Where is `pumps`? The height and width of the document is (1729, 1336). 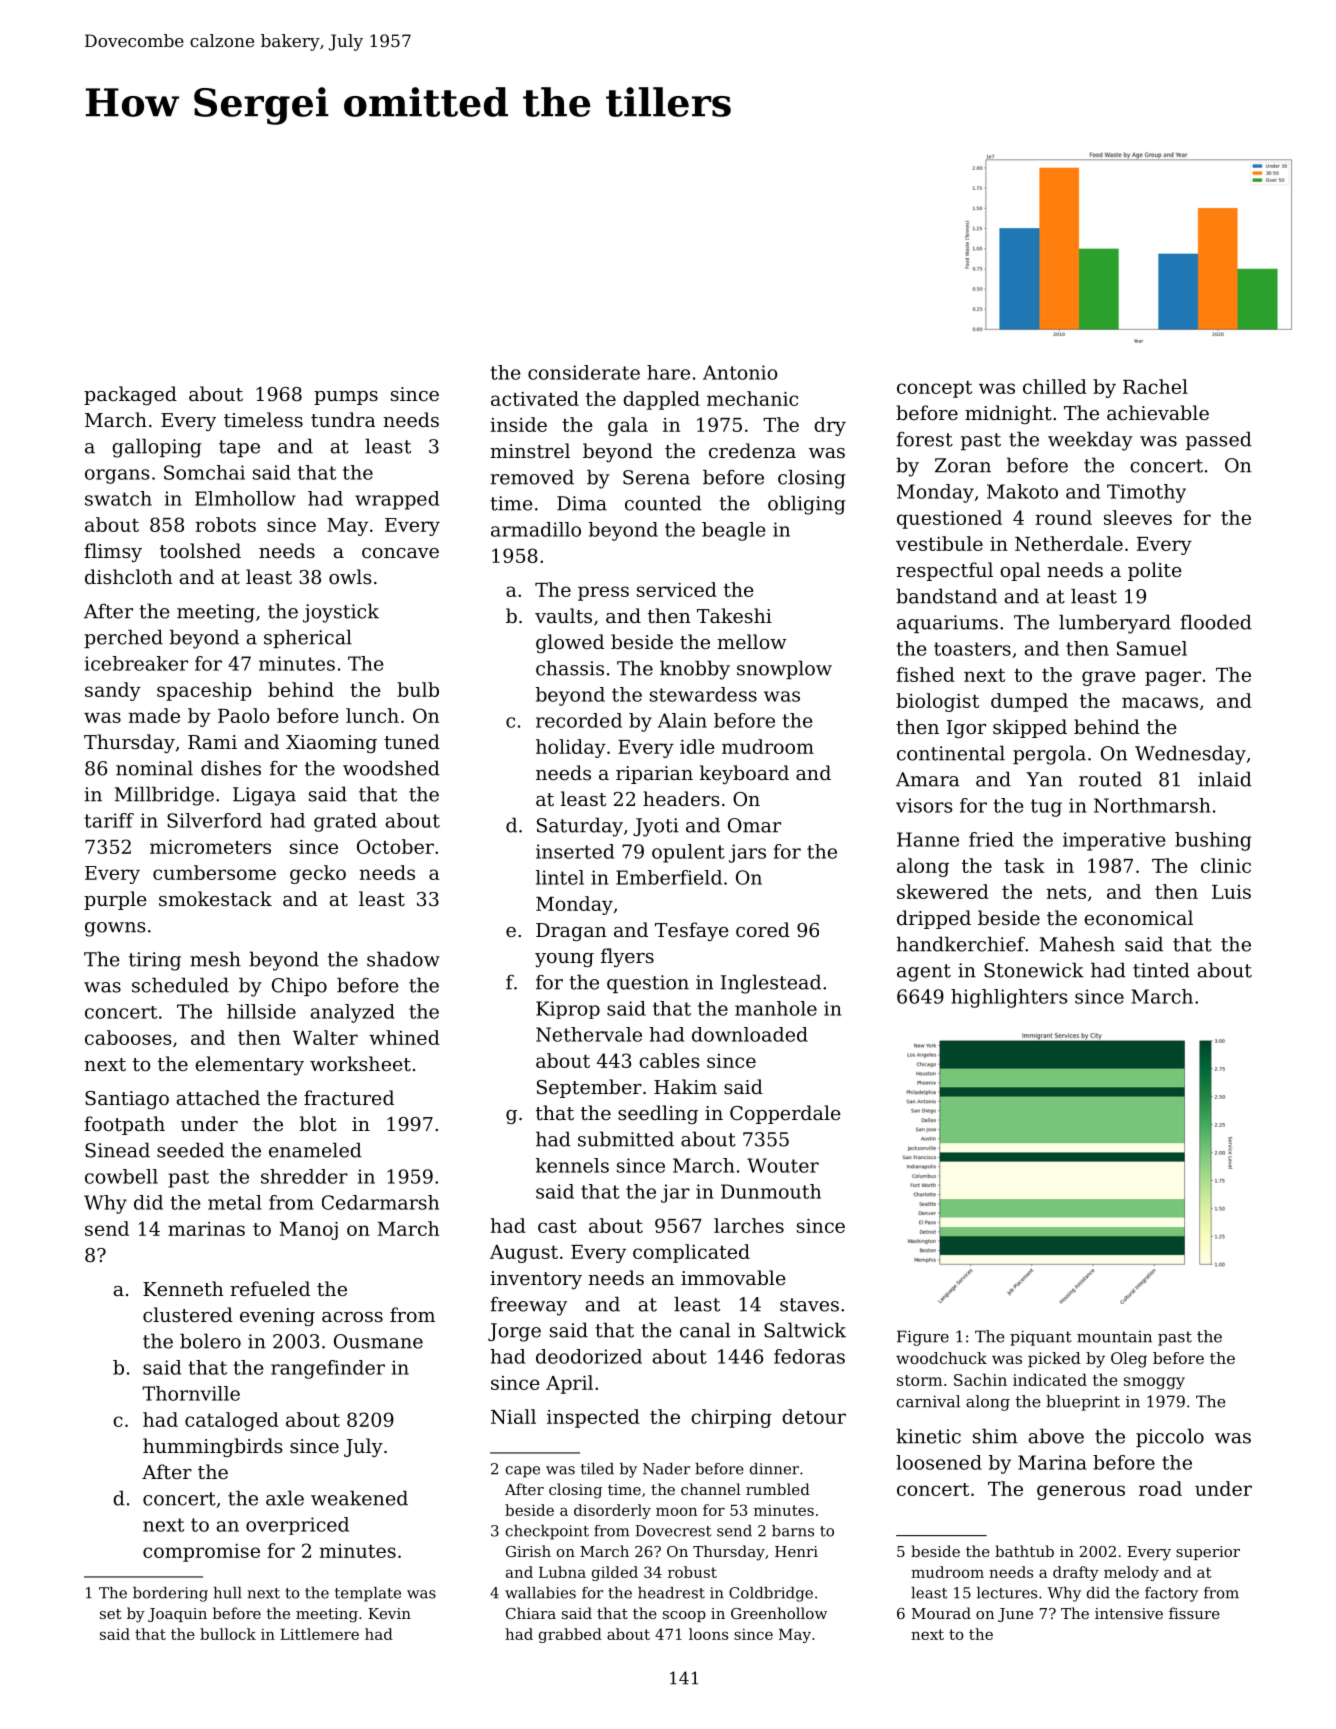 pumps is located at coordinates (346, 398).
